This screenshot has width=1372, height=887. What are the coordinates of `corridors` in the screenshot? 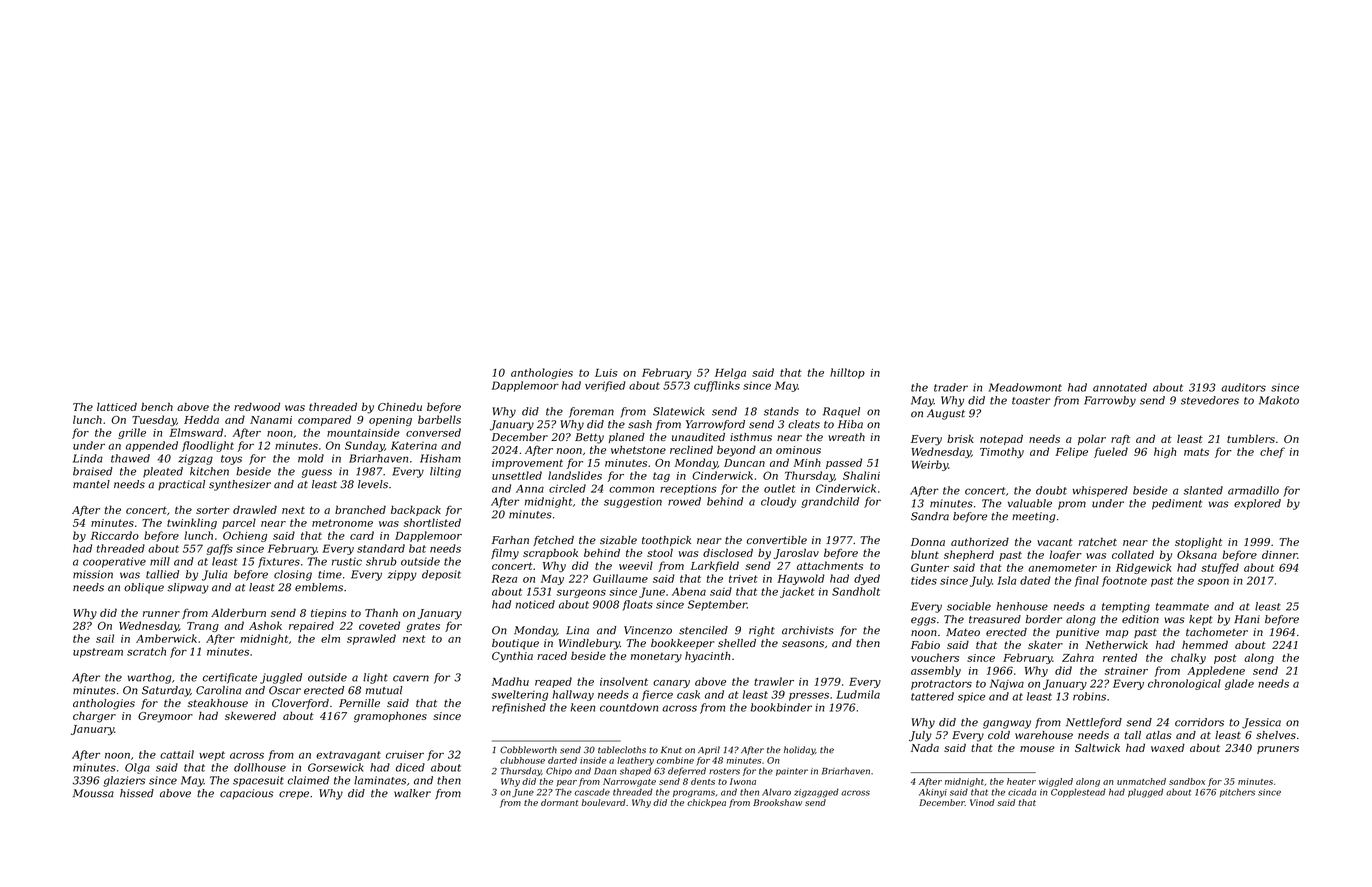 It's located at (1199, 722).
